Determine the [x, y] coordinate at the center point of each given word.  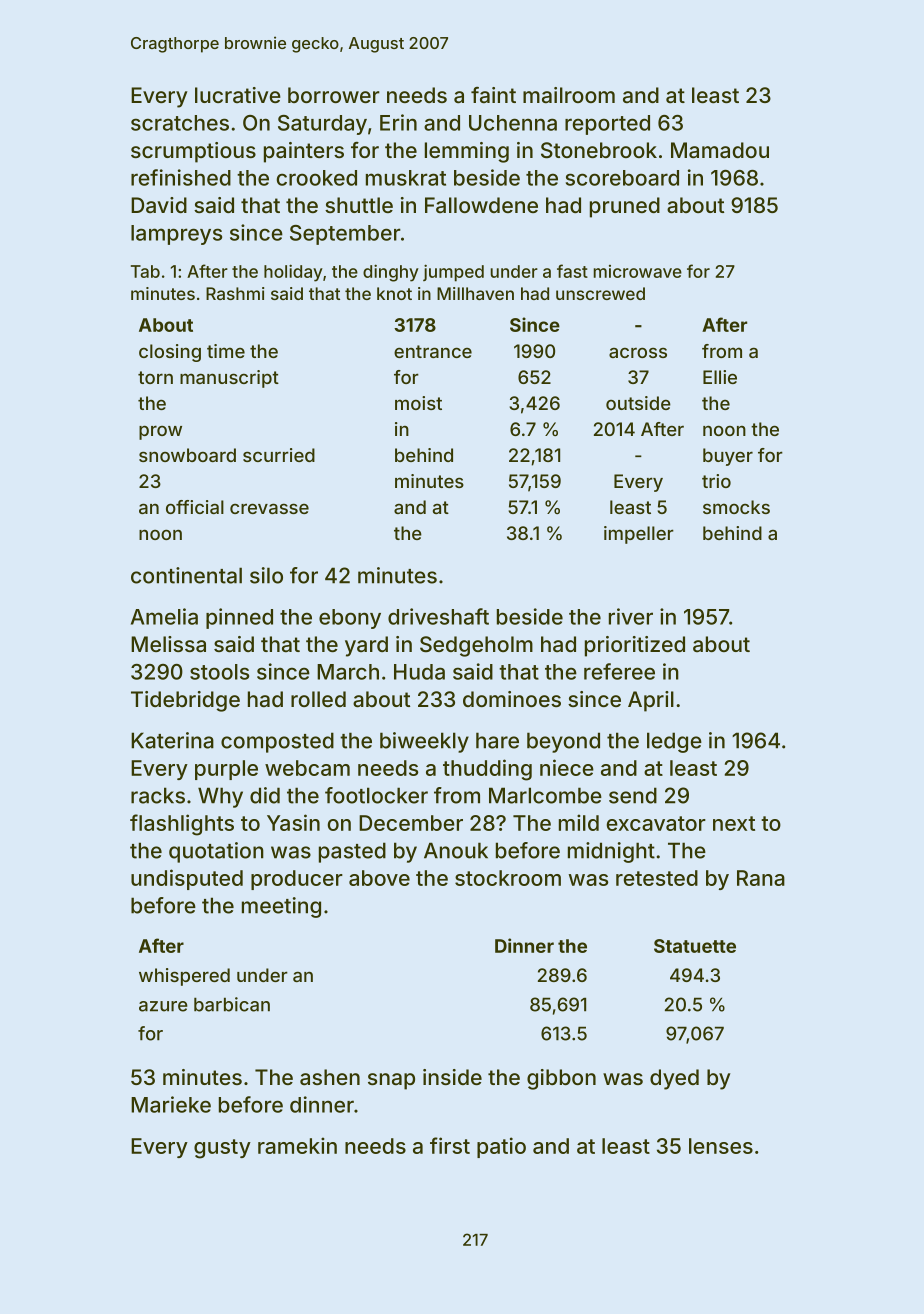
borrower [334, 95]
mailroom [569, 95]
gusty [222, 1149]
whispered [184, 977]
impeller [639, 535]
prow [160, 432]
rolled [318, 699]
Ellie [720, 377]
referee [619, 671]
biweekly [424, 742]
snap [391, 1081]
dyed [674, 1079]
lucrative [238, 95]
